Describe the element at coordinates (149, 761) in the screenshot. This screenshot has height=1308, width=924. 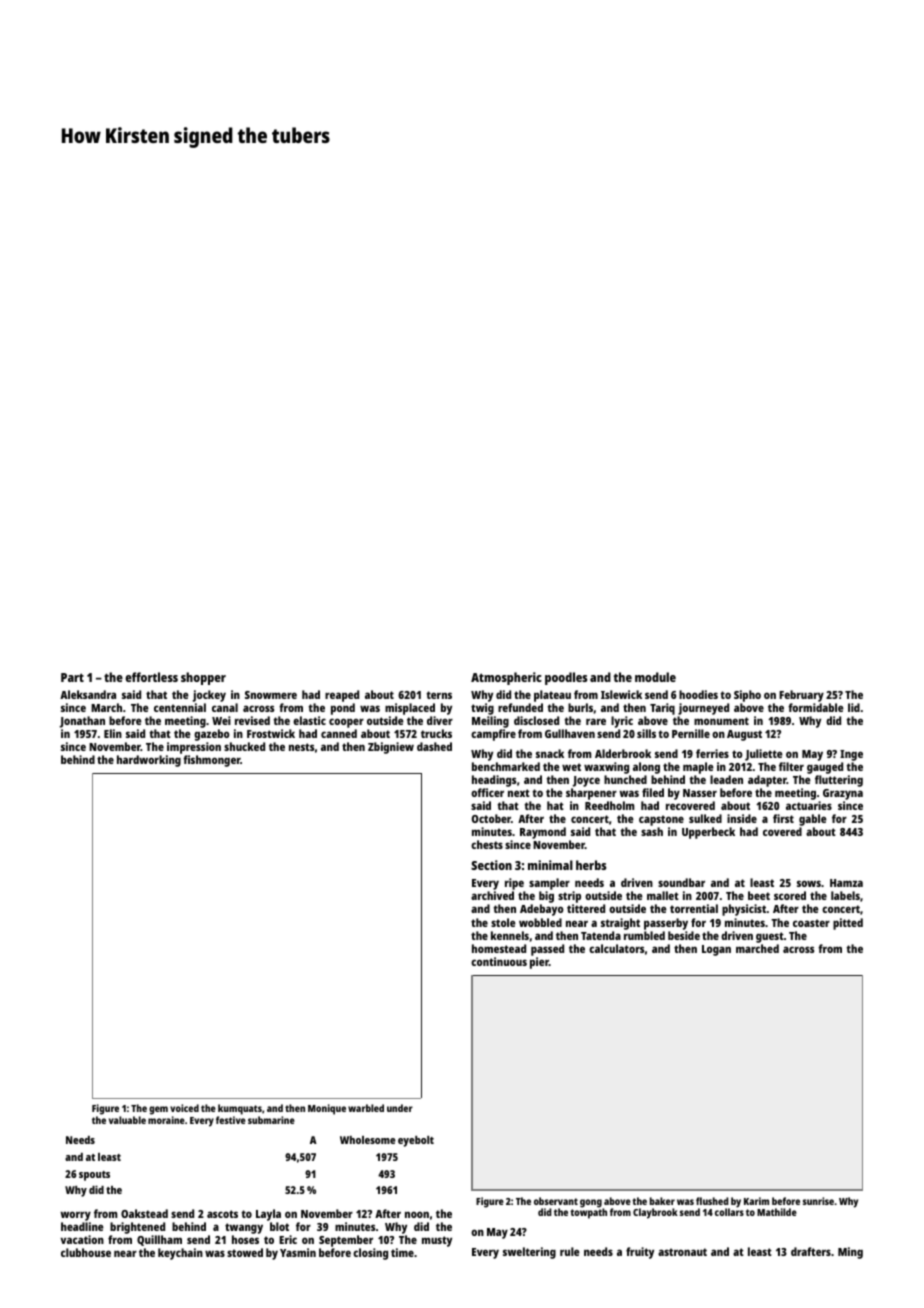
I see `hardworking` at that location.
